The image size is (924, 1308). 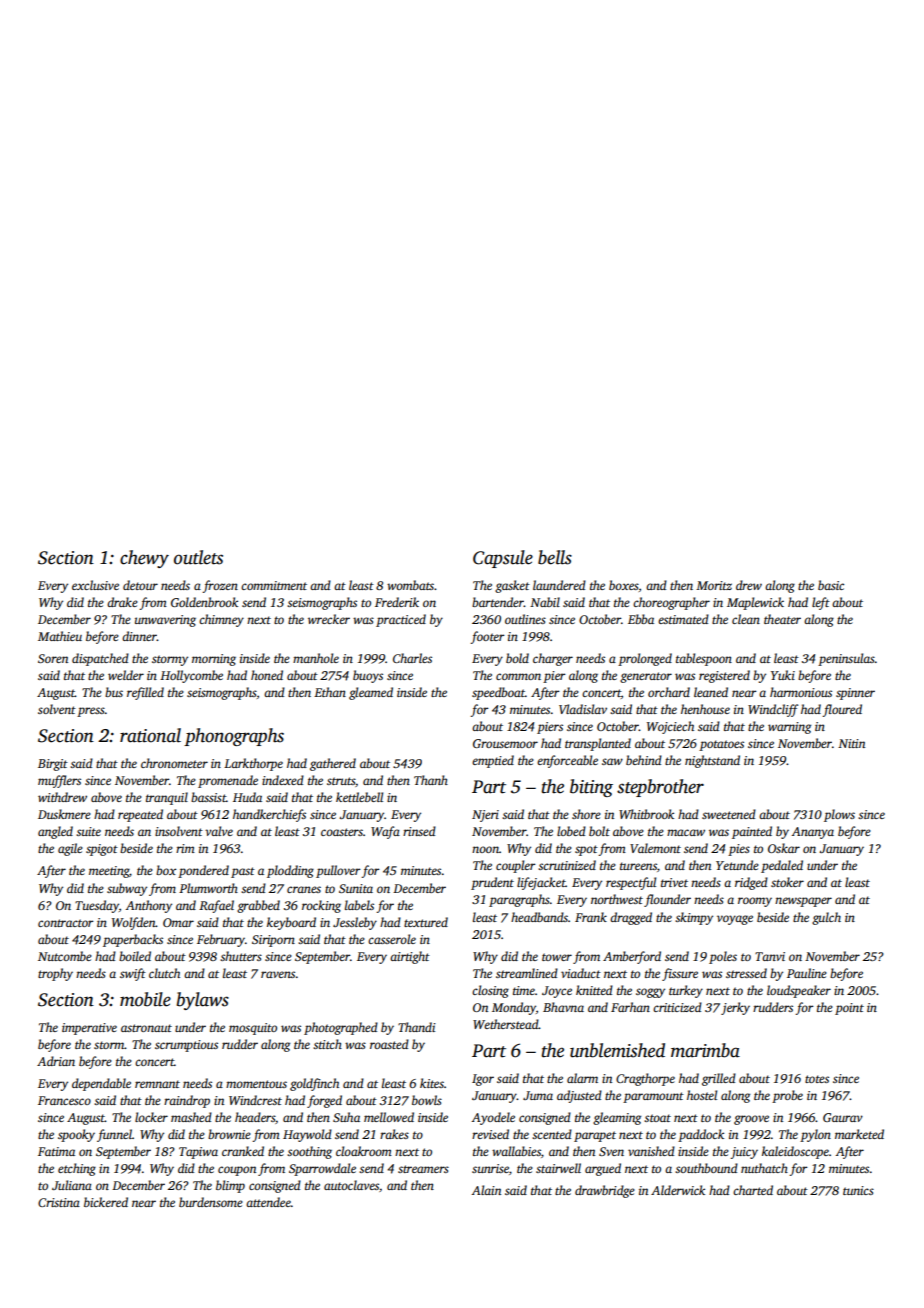 What do you see at coordinates (258, 906) in the image?
I see `grabbed` at bounding box center [258, 906].
